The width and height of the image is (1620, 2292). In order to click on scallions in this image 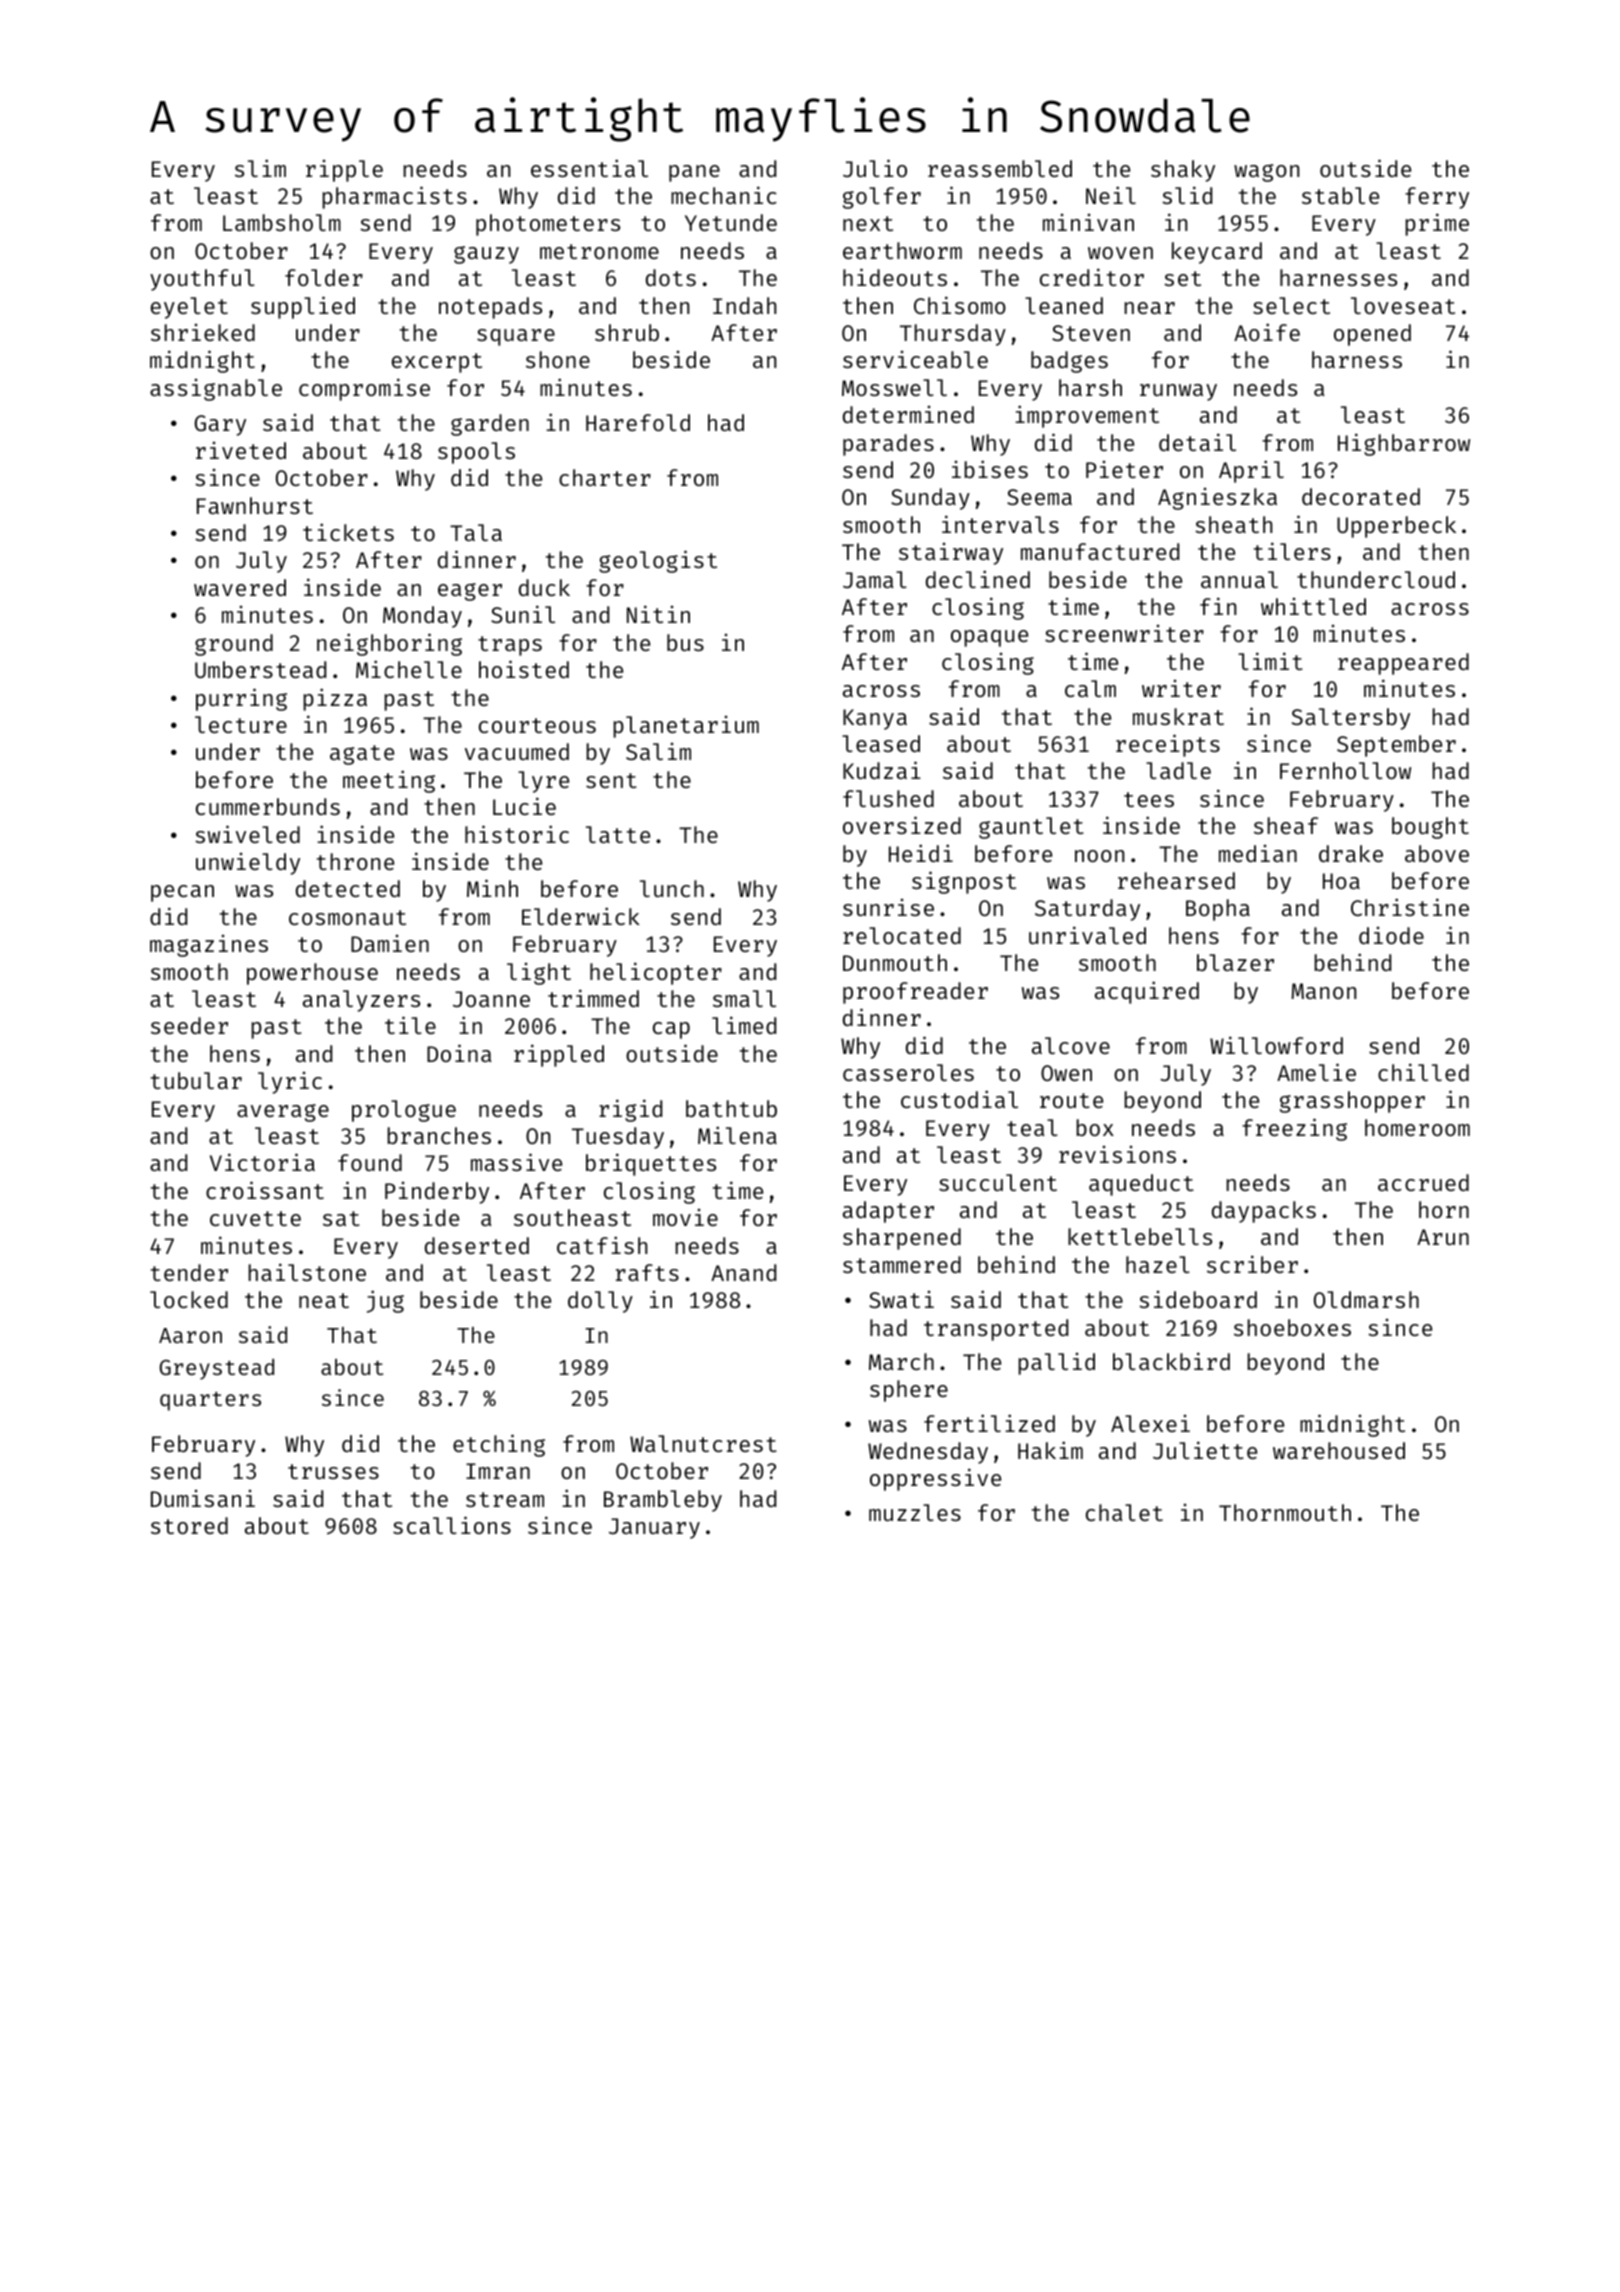, I will do `click(452, 1525)`.
